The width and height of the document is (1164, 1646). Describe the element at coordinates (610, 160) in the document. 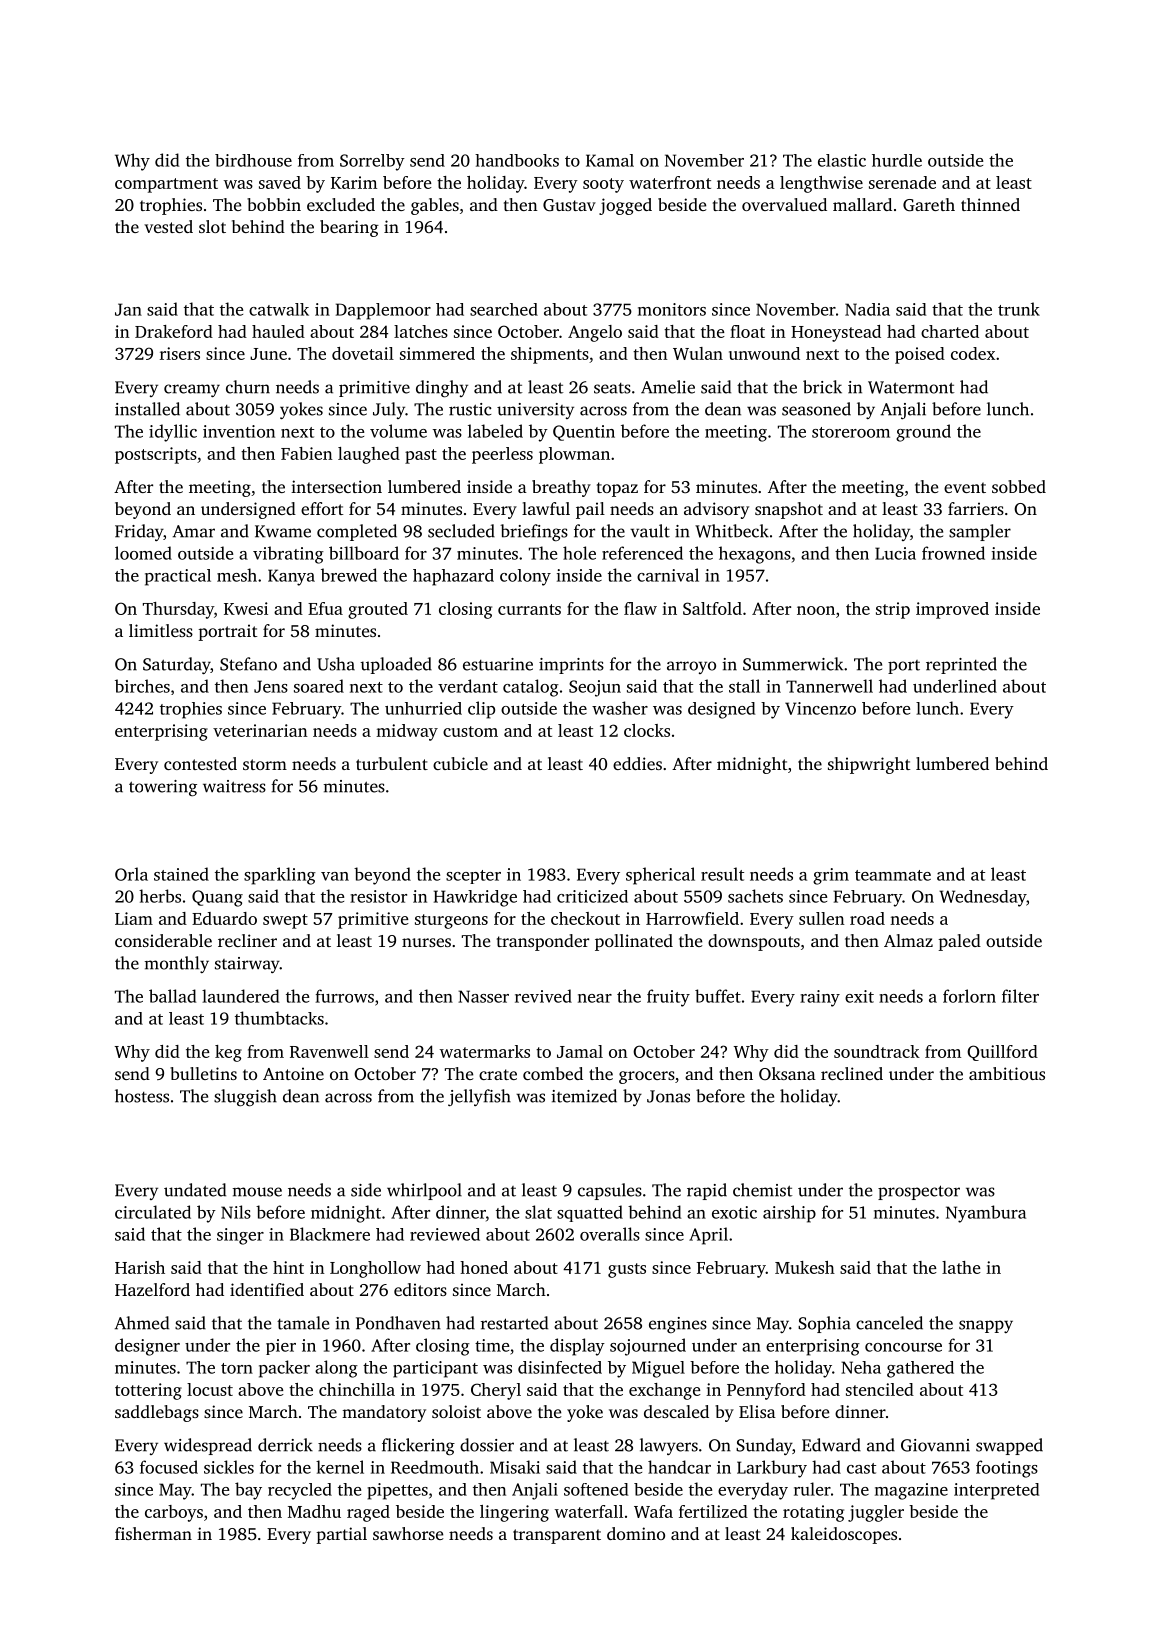

I see `Kamal` at that location.
